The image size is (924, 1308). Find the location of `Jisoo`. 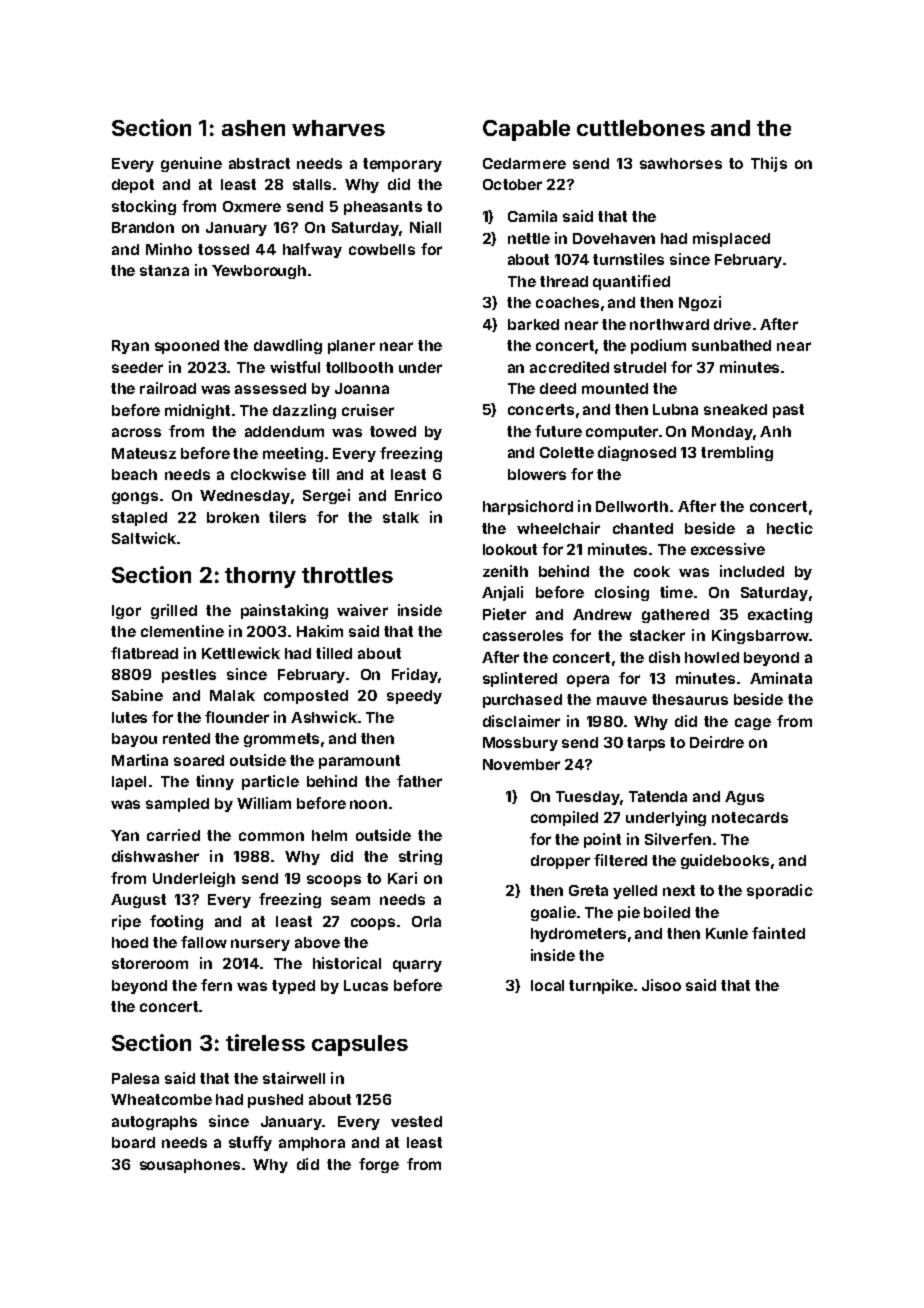

Jisoo is located at coordinates (661, 985).
